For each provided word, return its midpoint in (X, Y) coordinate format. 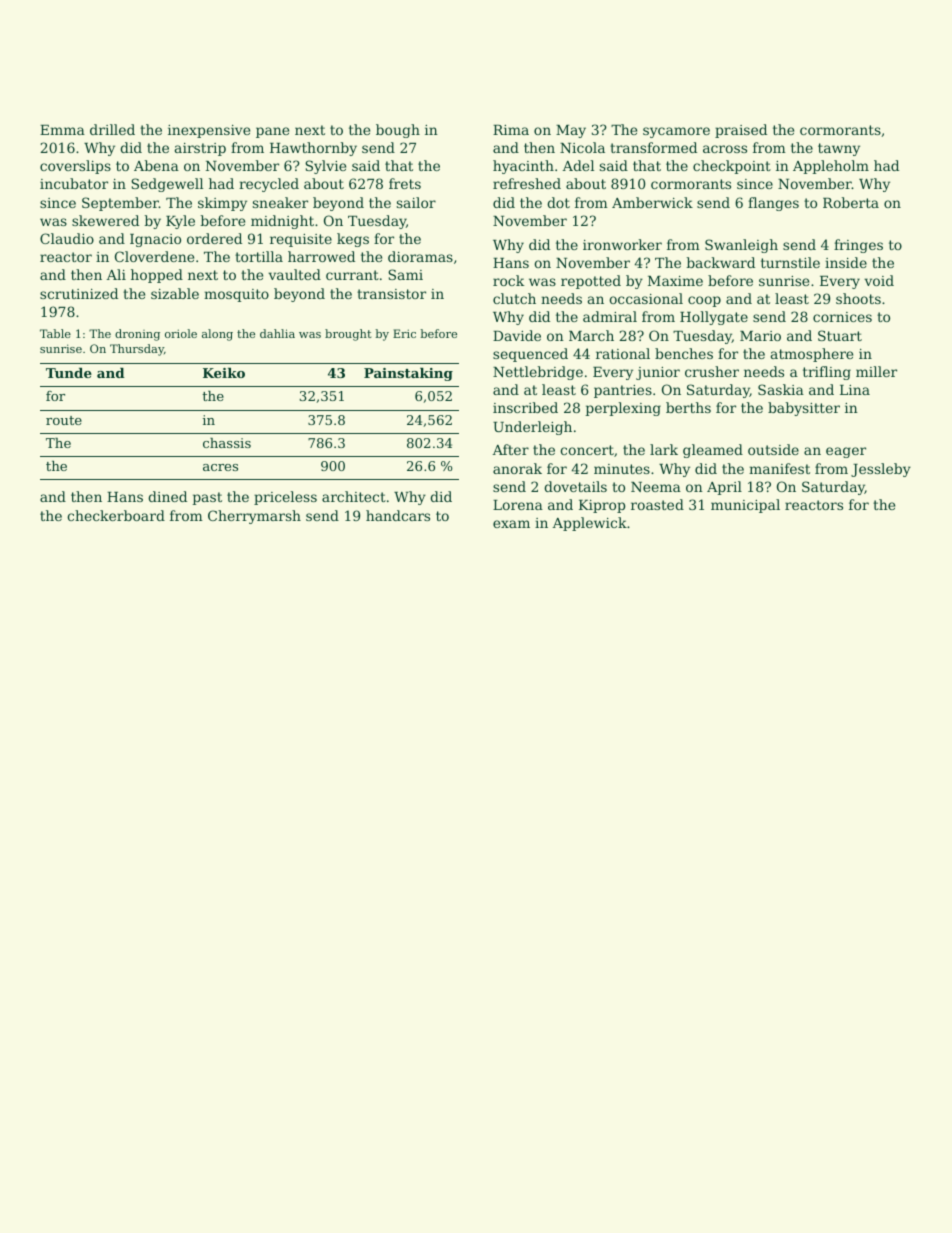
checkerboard (116, 515)
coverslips (75, 167)
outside (773, 449)
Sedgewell (167, 185)
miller (876, 371)
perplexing (623, 409)
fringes (858, 246)
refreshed (527, 183)
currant (352, 275)
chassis (227, 443)
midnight (282, 222)
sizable (175, 293)
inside (846, 262)
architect (354, 496)
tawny (839, 149)
